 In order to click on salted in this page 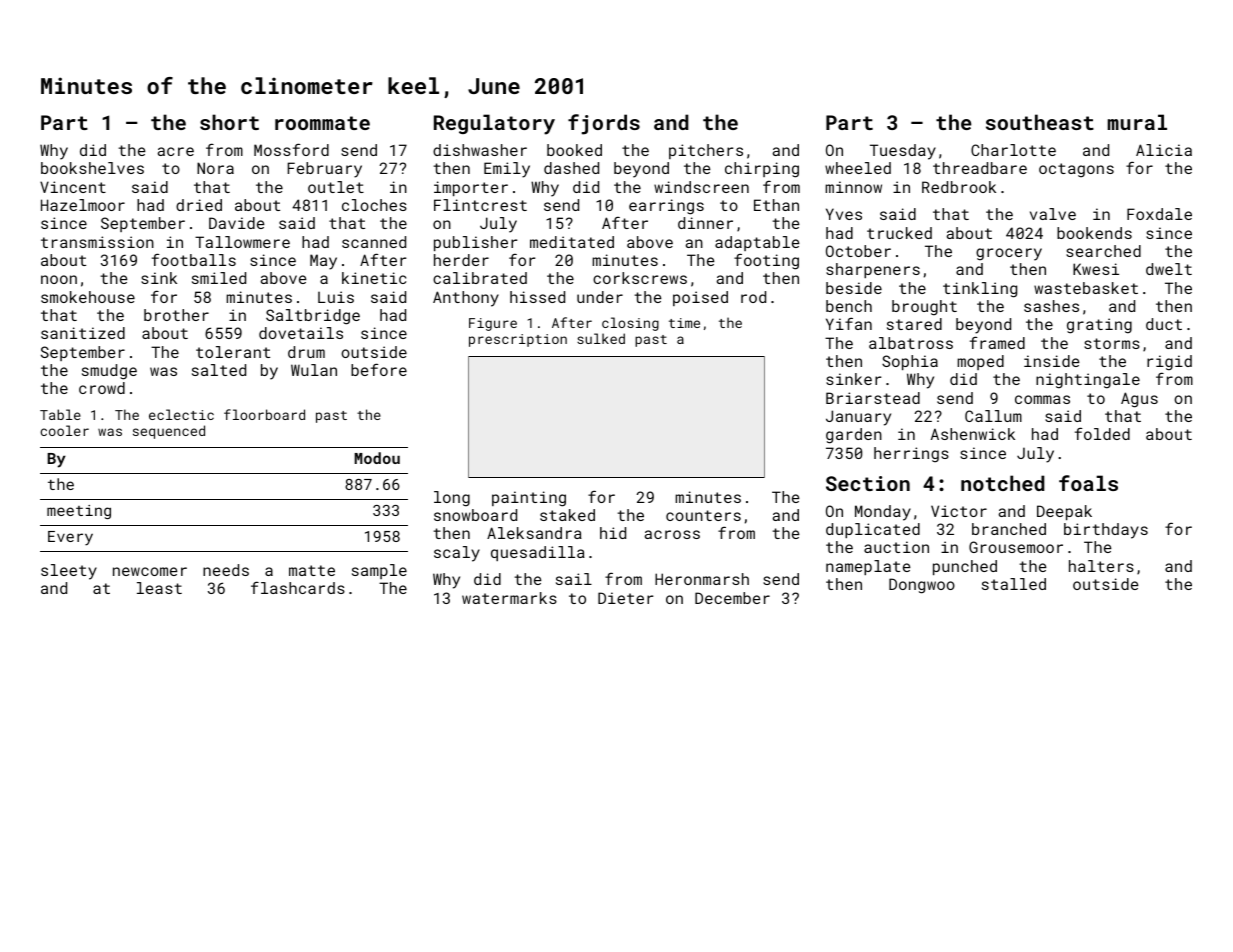, I will do `click(219, 370)`.
